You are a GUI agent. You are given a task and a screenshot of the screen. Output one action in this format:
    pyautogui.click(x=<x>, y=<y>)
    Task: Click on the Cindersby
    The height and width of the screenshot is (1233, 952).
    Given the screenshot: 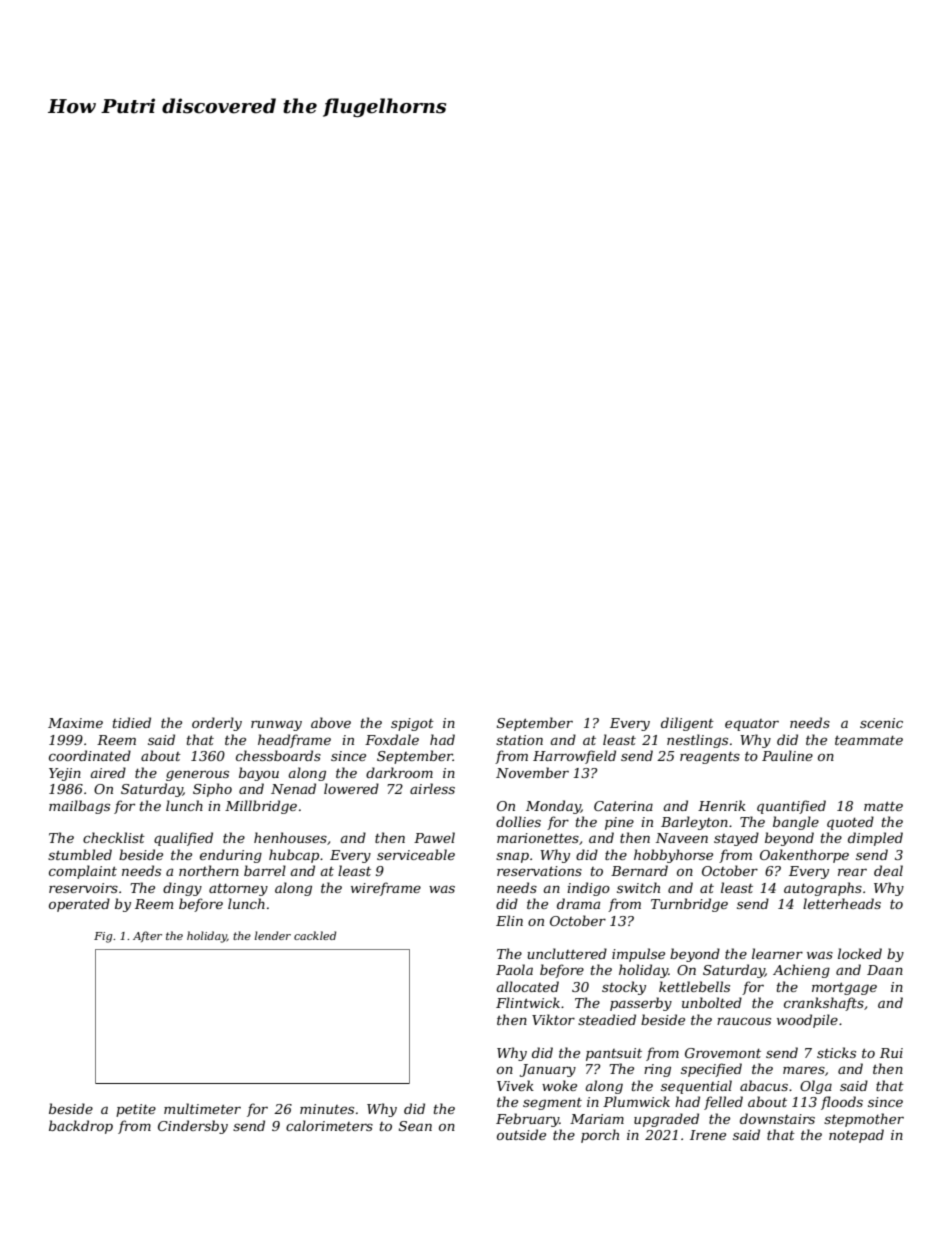 What is the action you would take?
    pyautogui.click(x=193, y=1127)
